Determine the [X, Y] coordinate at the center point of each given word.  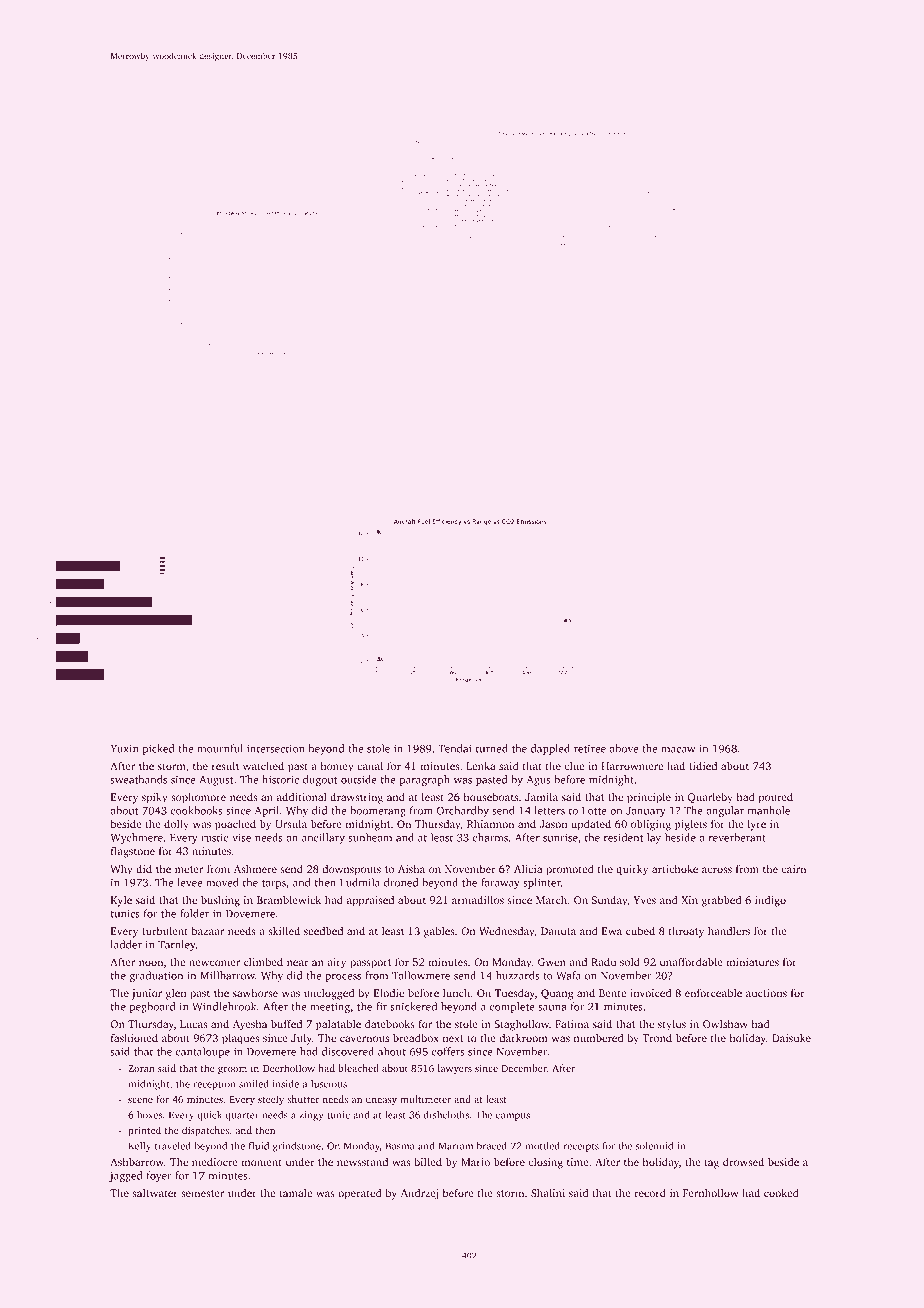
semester [202, 1193]
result [225, 766]
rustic [214, 837]
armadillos [478, 899]
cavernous [364, 1039]
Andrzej [419, 1194]
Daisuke [791, 1038]
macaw [678, 750]
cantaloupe [203, 1052]
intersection [276, 748]
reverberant [737, 837]
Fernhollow [710, 1193]
